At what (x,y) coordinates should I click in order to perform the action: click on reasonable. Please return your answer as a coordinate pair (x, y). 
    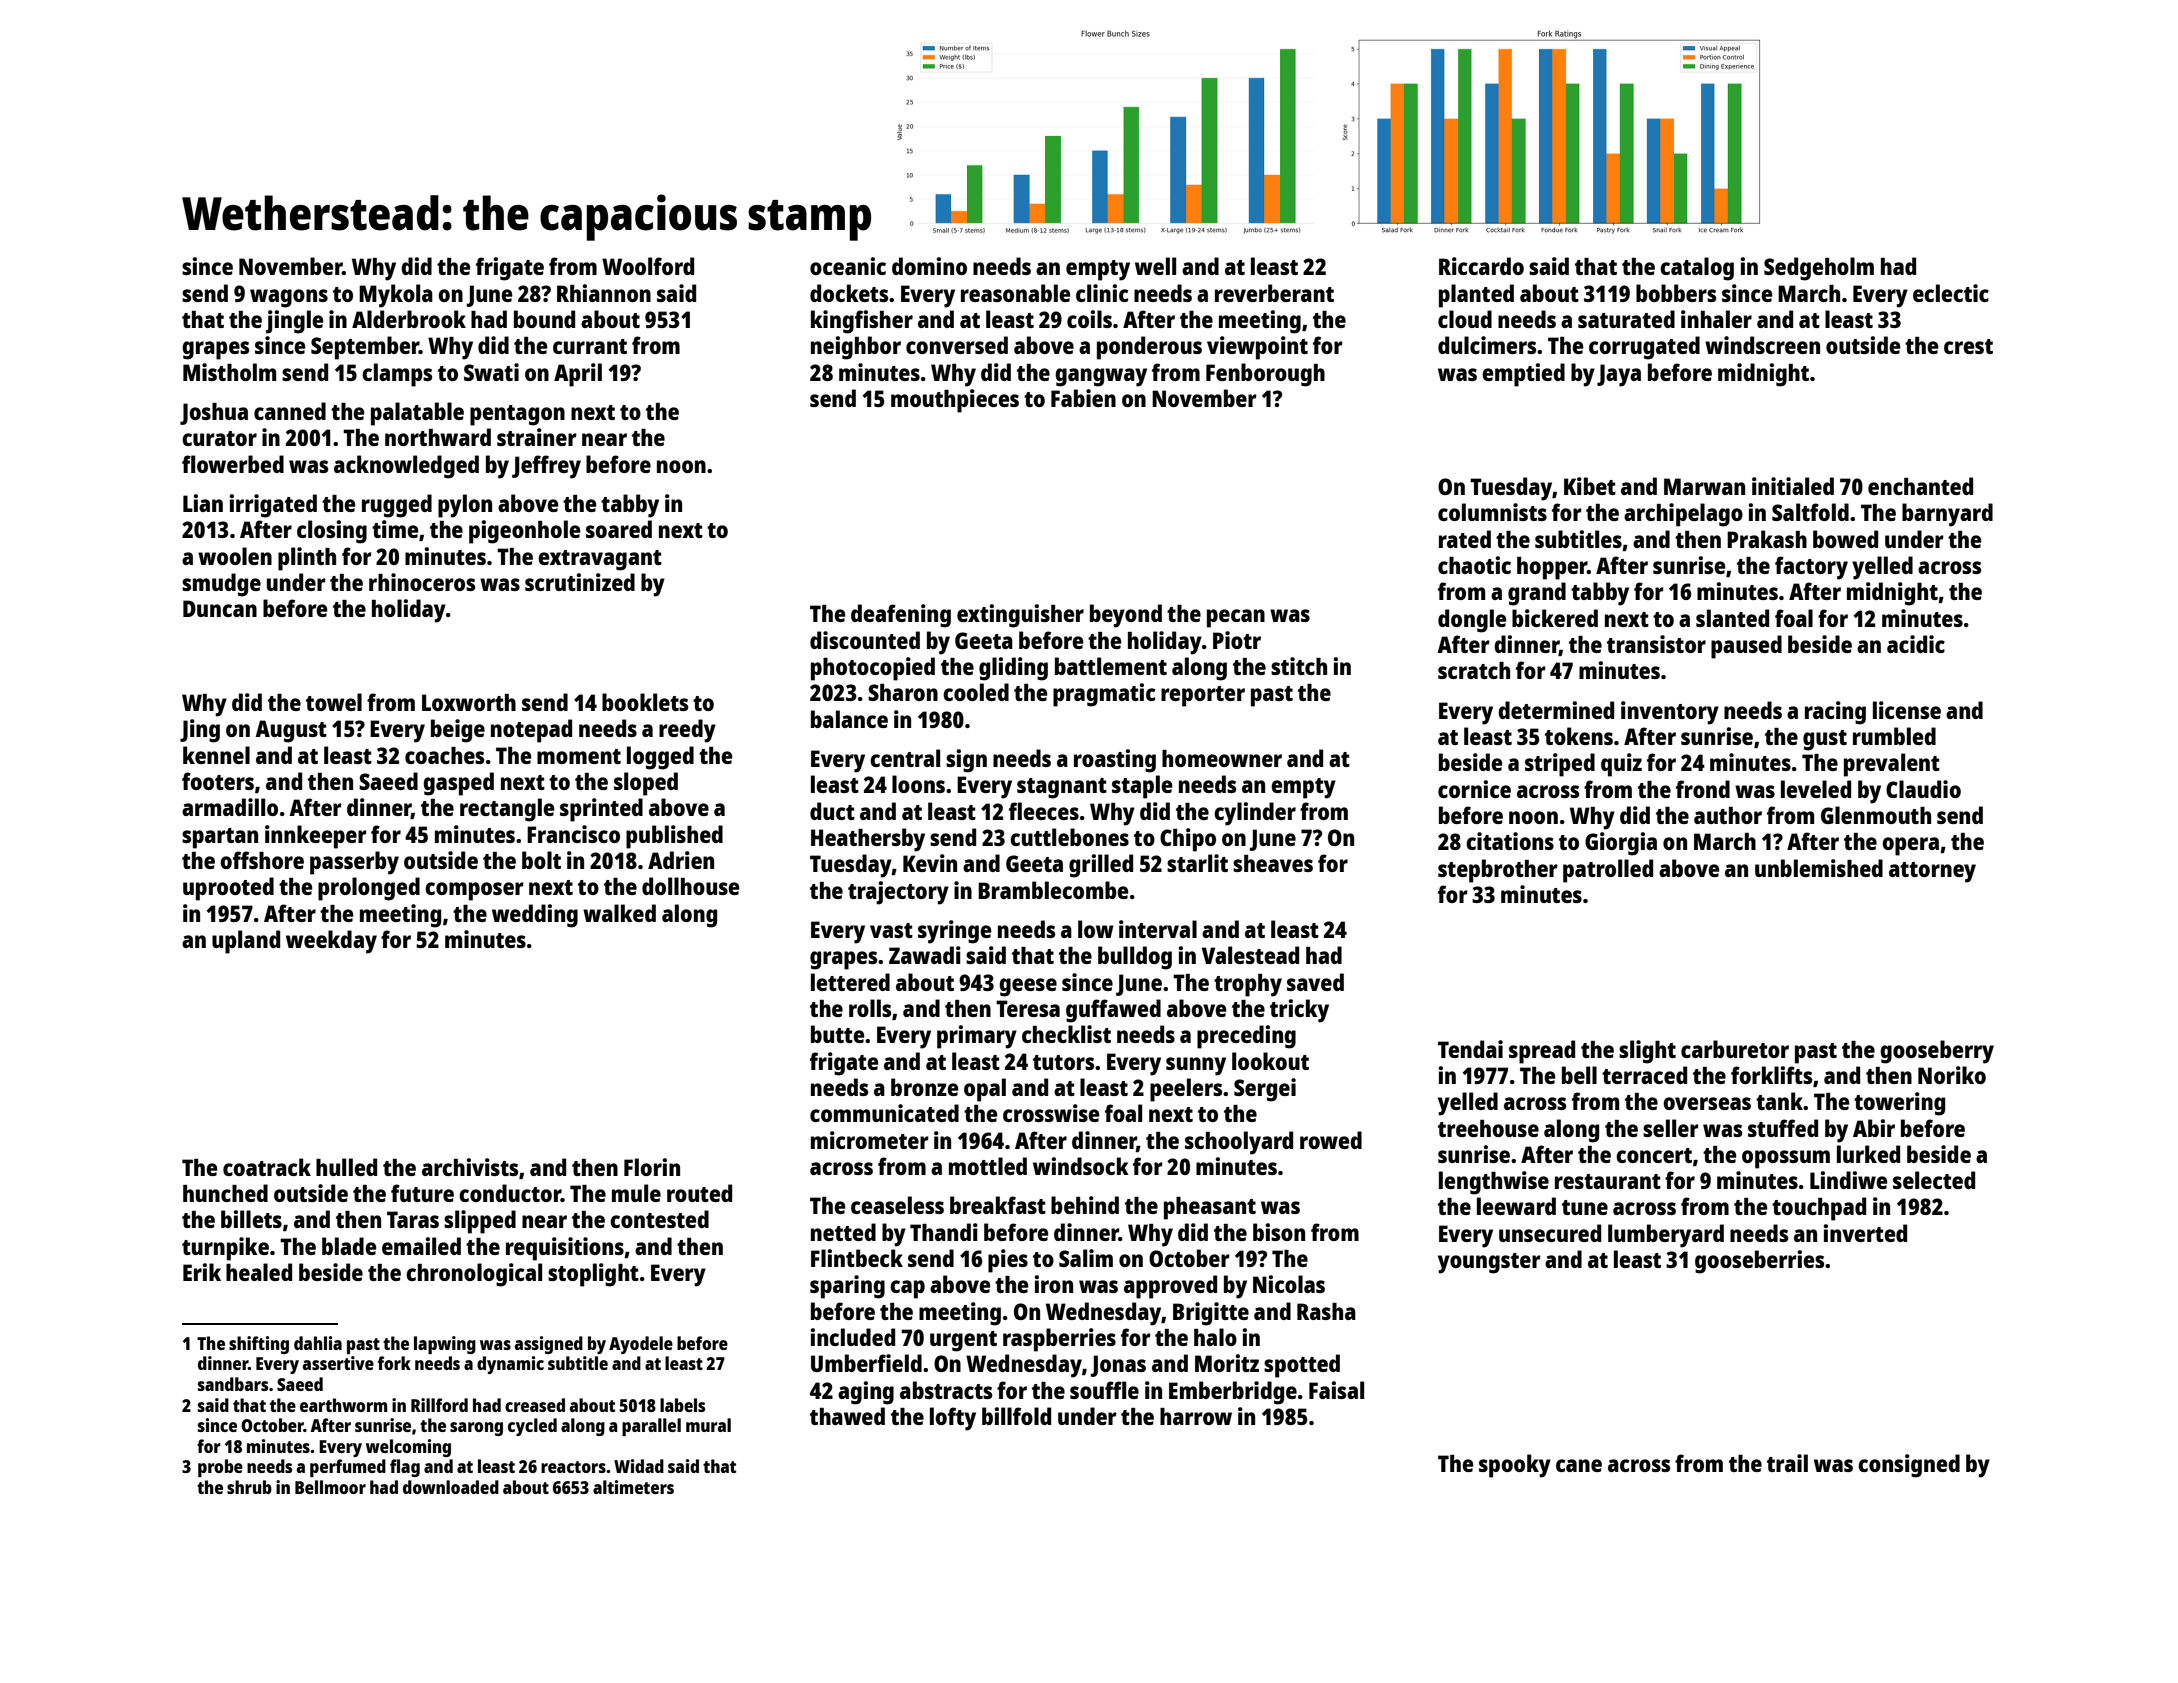
    Looking at the image, I should click on (1015, 293).
